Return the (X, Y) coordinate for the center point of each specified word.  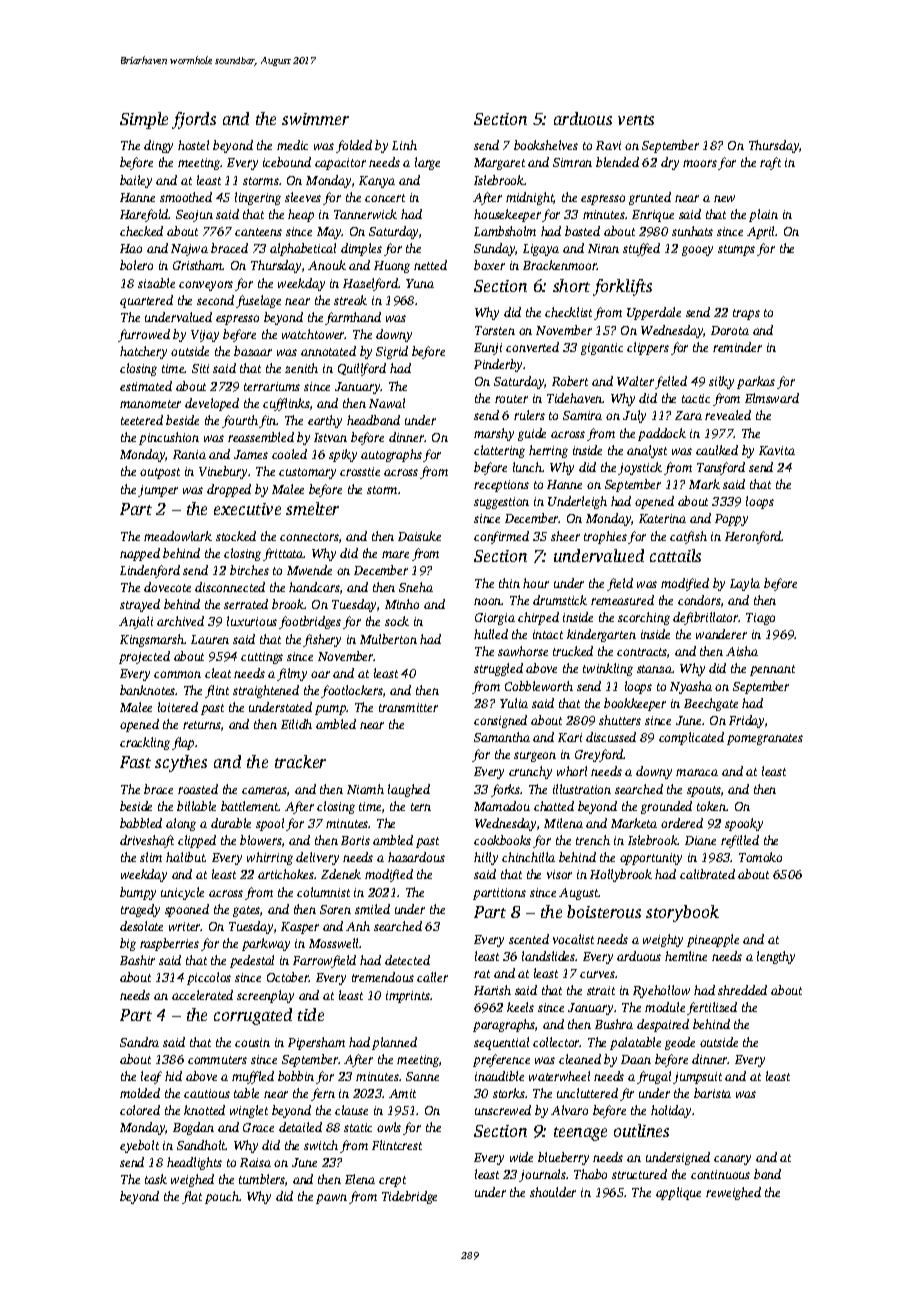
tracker (300, 761)
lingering (258, 198)
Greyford (599, 755)
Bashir (137, 960)
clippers (648, 348)
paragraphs (504, 1025)
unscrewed (503, 1110)
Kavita (777, 450)
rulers (529, 415)
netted (430, 265)
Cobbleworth (539, 686)
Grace (258, 1127)
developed (212, 404)
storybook (682, 913)
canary (732, 1160)
